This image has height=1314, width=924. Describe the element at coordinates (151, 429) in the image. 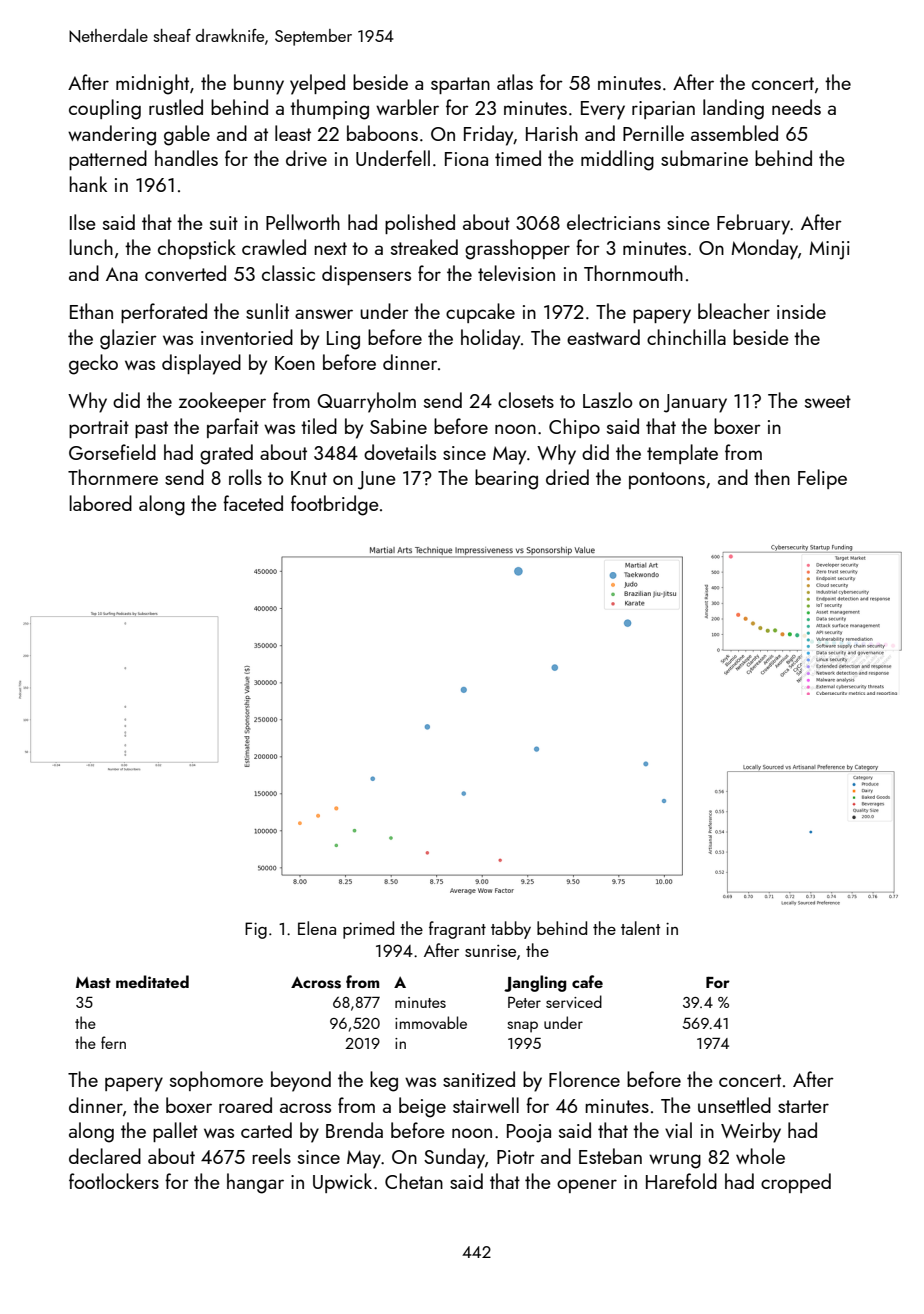

I see `past` at that location.
